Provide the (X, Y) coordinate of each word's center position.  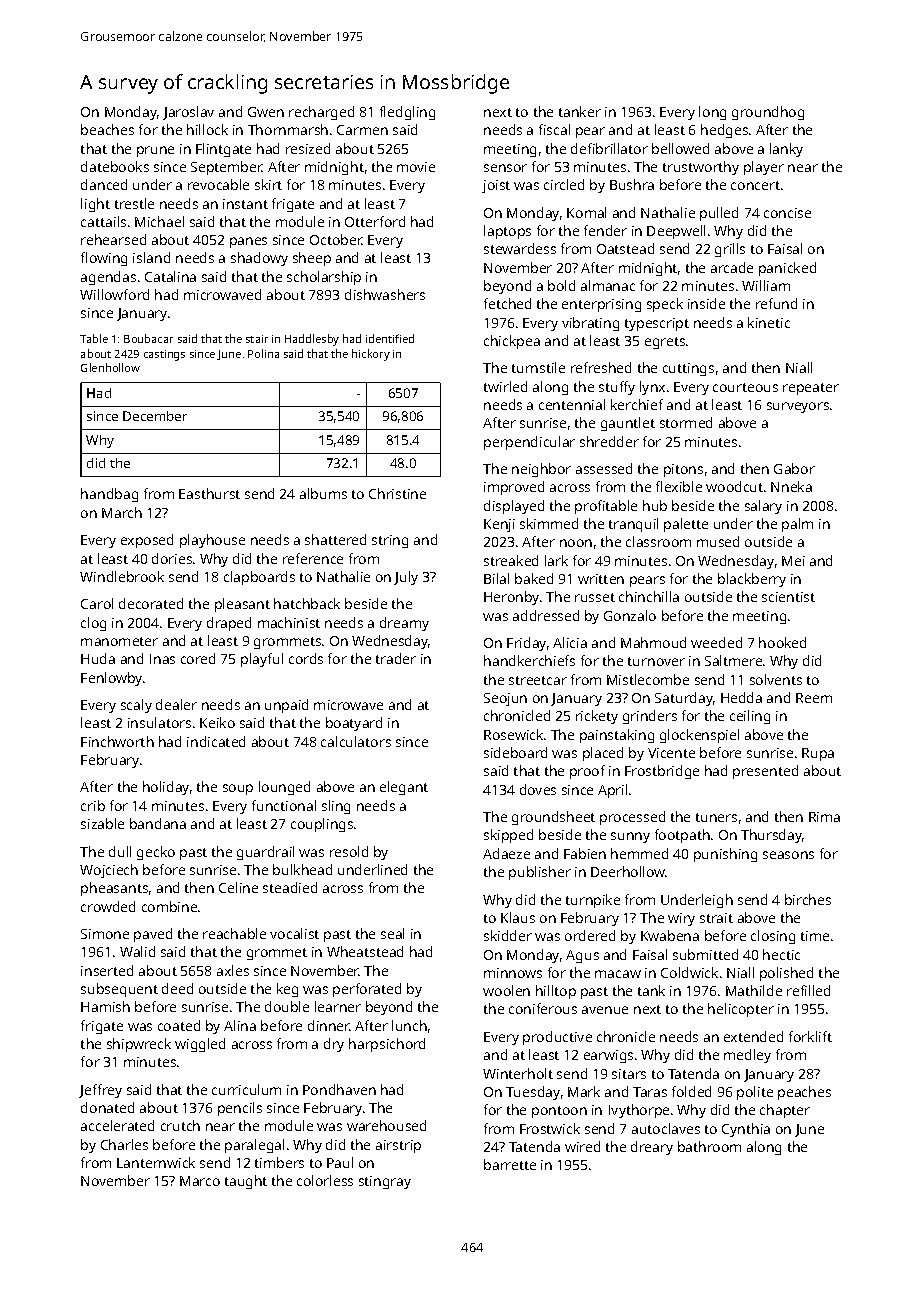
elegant (404, 788)
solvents (776, 679)
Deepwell (676, 232)
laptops (507, 232)
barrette (510, 1164)
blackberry (752, 580)
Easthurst (209, 493)
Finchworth (117, 741)
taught (246, 1182)
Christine (397, 493)
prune (155, 151)
